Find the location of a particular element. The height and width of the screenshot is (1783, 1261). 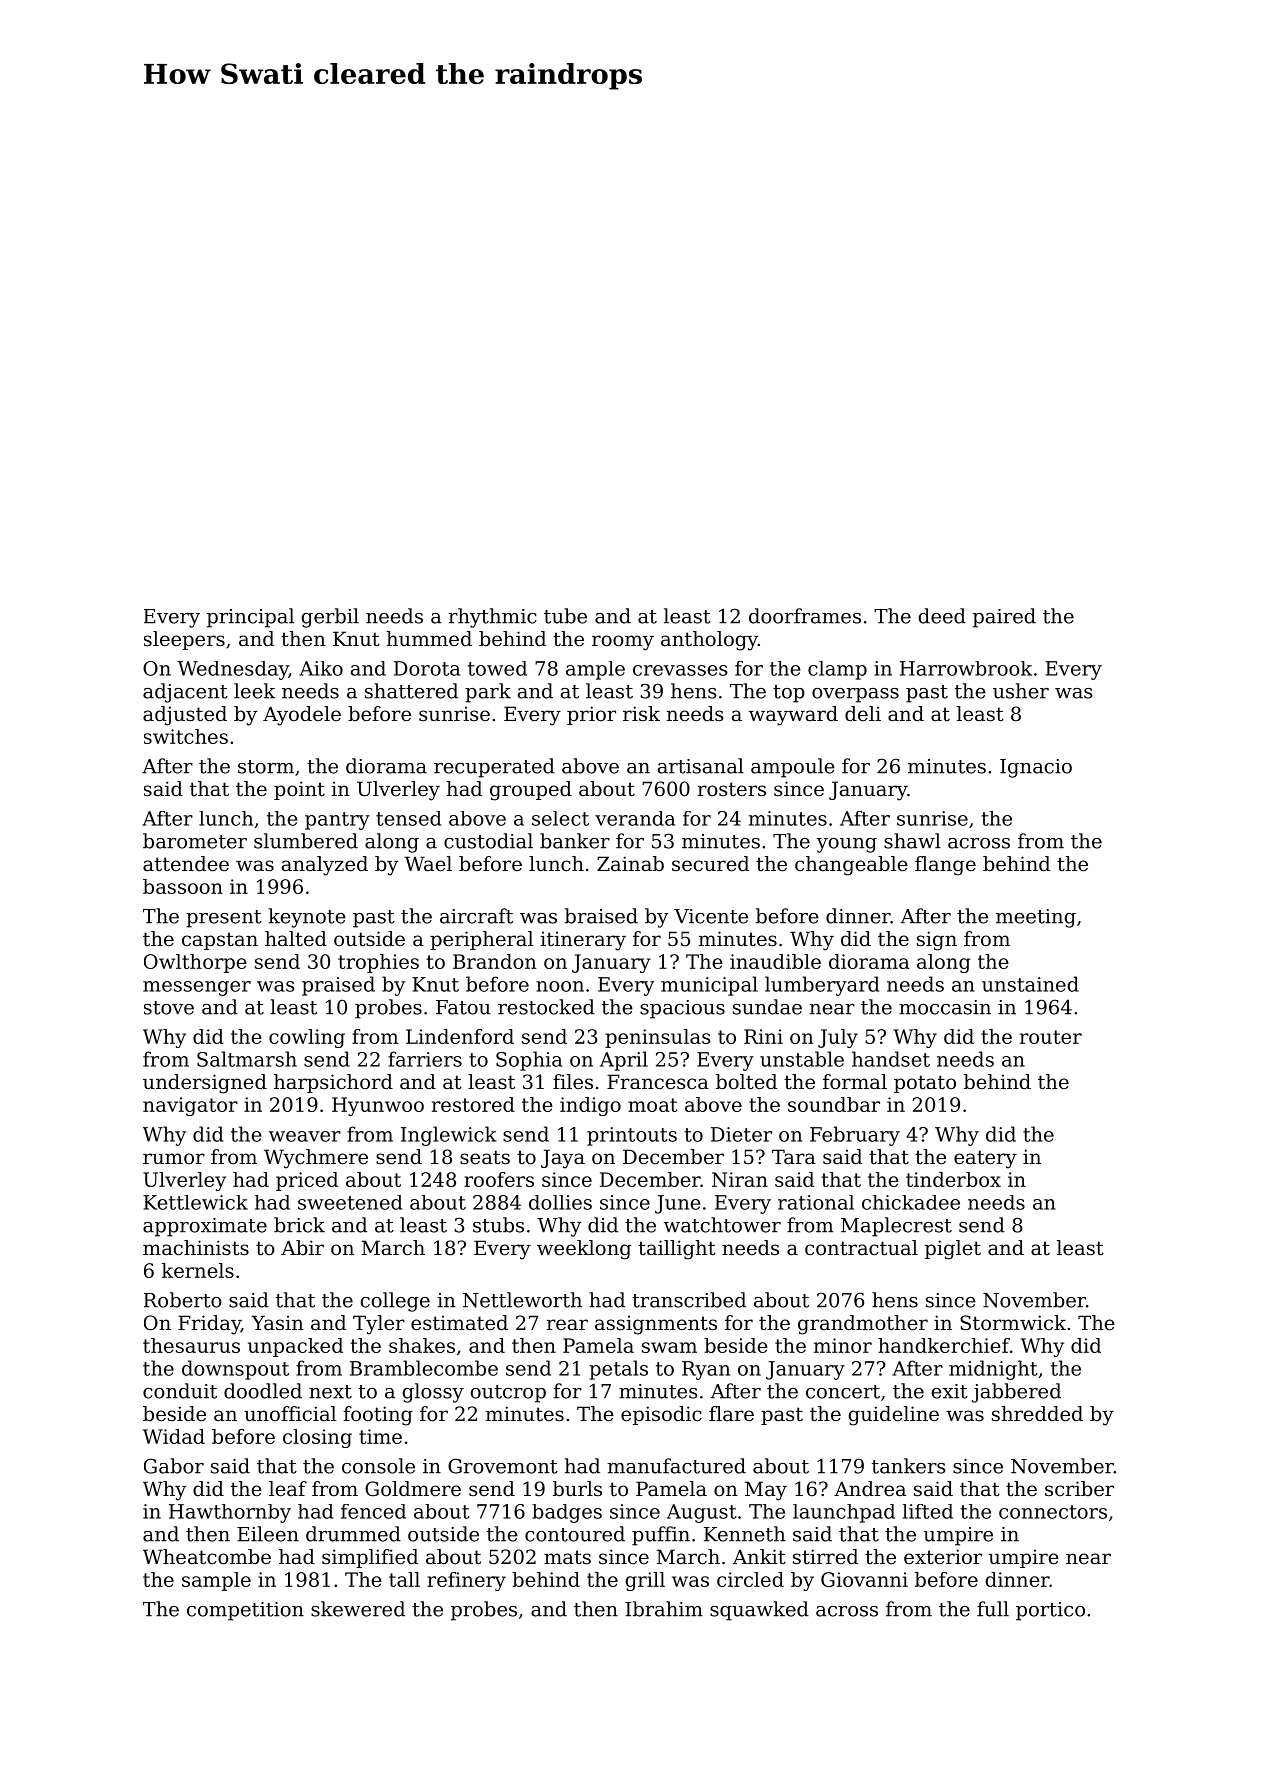

Dieter is located at coordinates (741, 1134).
